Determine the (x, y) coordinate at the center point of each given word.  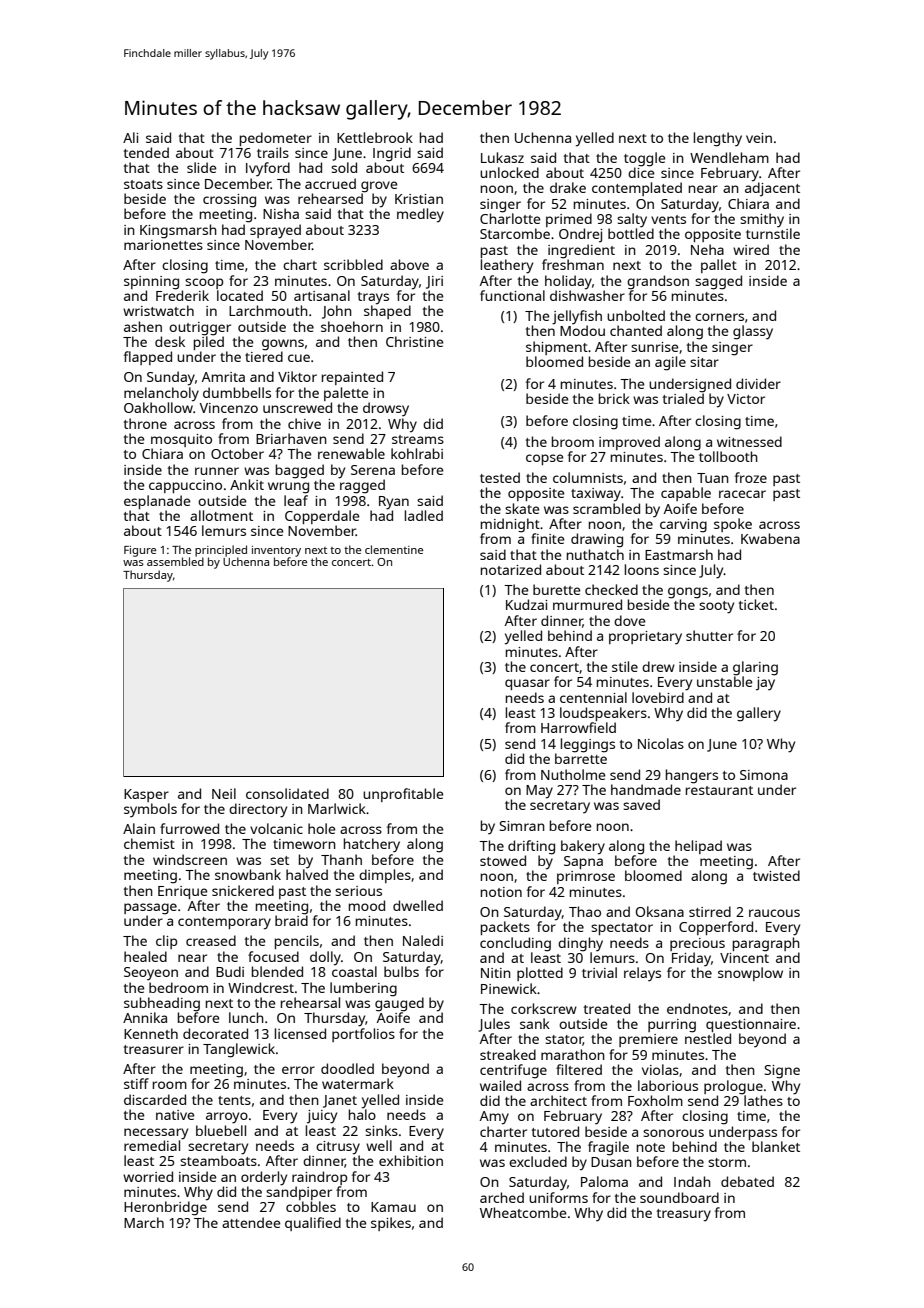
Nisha (281, 213)
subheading (162, 1004)
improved (629, 443)
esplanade (157, 502)
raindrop (319, 1178)
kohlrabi (417, 453)
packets (505, 928)
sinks (381, 1130)
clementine (394, 549)
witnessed (749, 441)
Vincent (744, 958)
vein (759, 138)
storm (727, 1162)
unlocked (509, 172)
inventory (276, 551)
